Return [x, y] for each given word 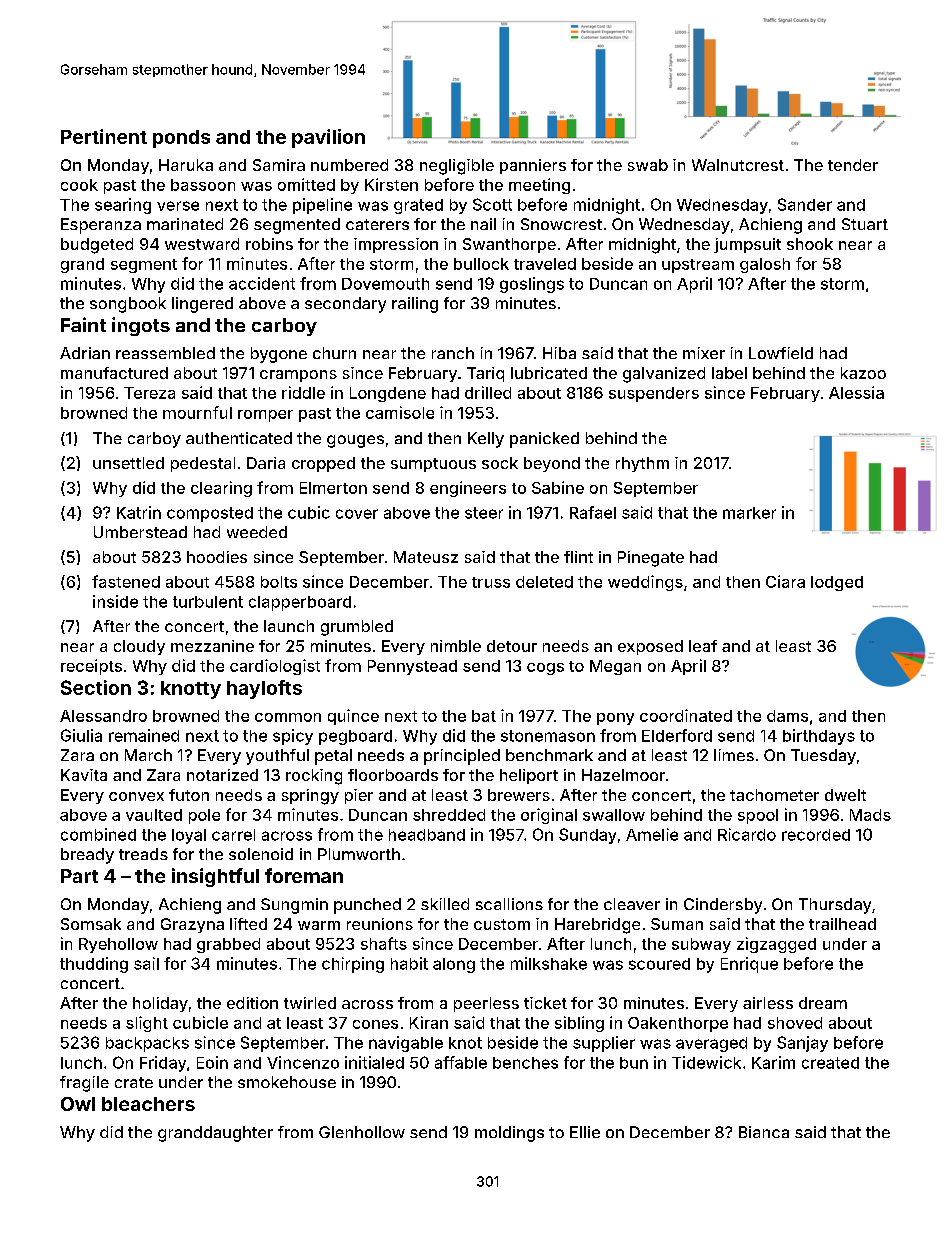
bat [484, 716]
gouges [355, 441]
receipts [91, 667]
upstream [698, 266]
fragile [84, 1084]
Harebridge [597, 926]
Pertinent [104, 136]
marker [749, 513]
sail [146, 963]
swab [648, 165]
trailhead [842, 924]
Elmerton [333, 488]
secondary [345, 305]
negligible [457, 167]
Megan [615, 667]
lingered [202, 305]
